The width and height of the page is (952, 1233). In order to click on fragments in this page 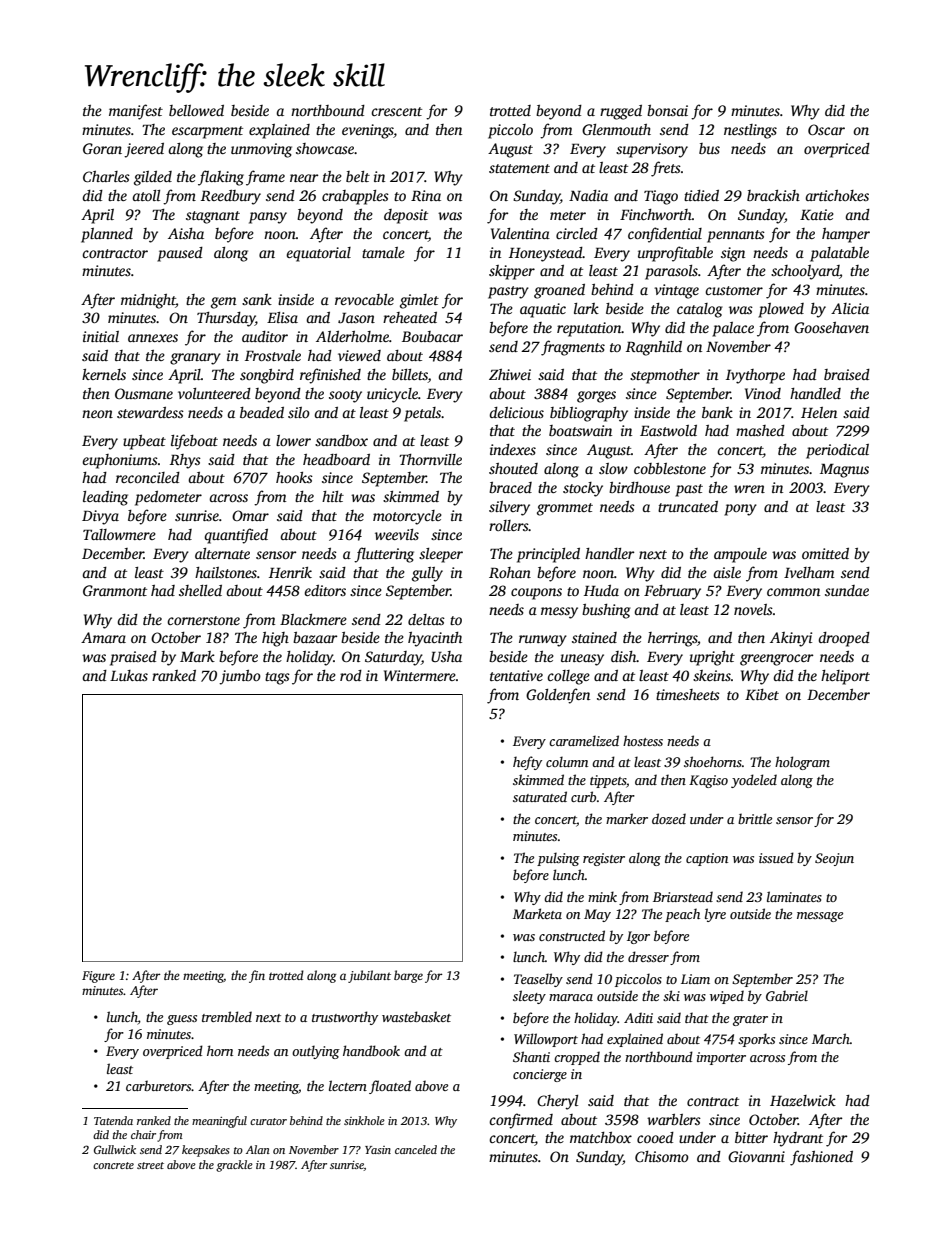, I will do `click(573, 348)`.
